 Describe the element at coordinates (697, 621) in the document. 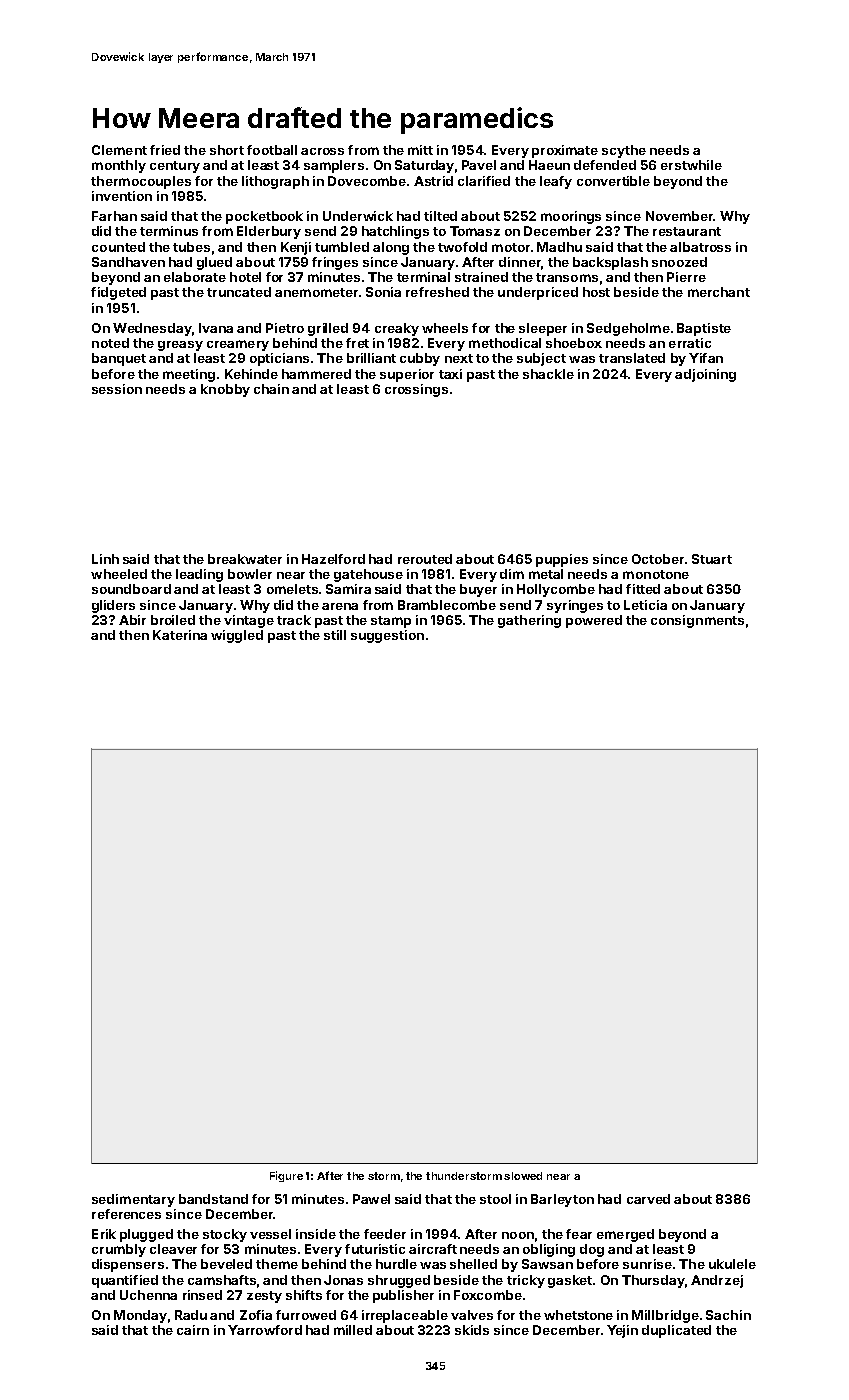

I see `consignments` at that location.
